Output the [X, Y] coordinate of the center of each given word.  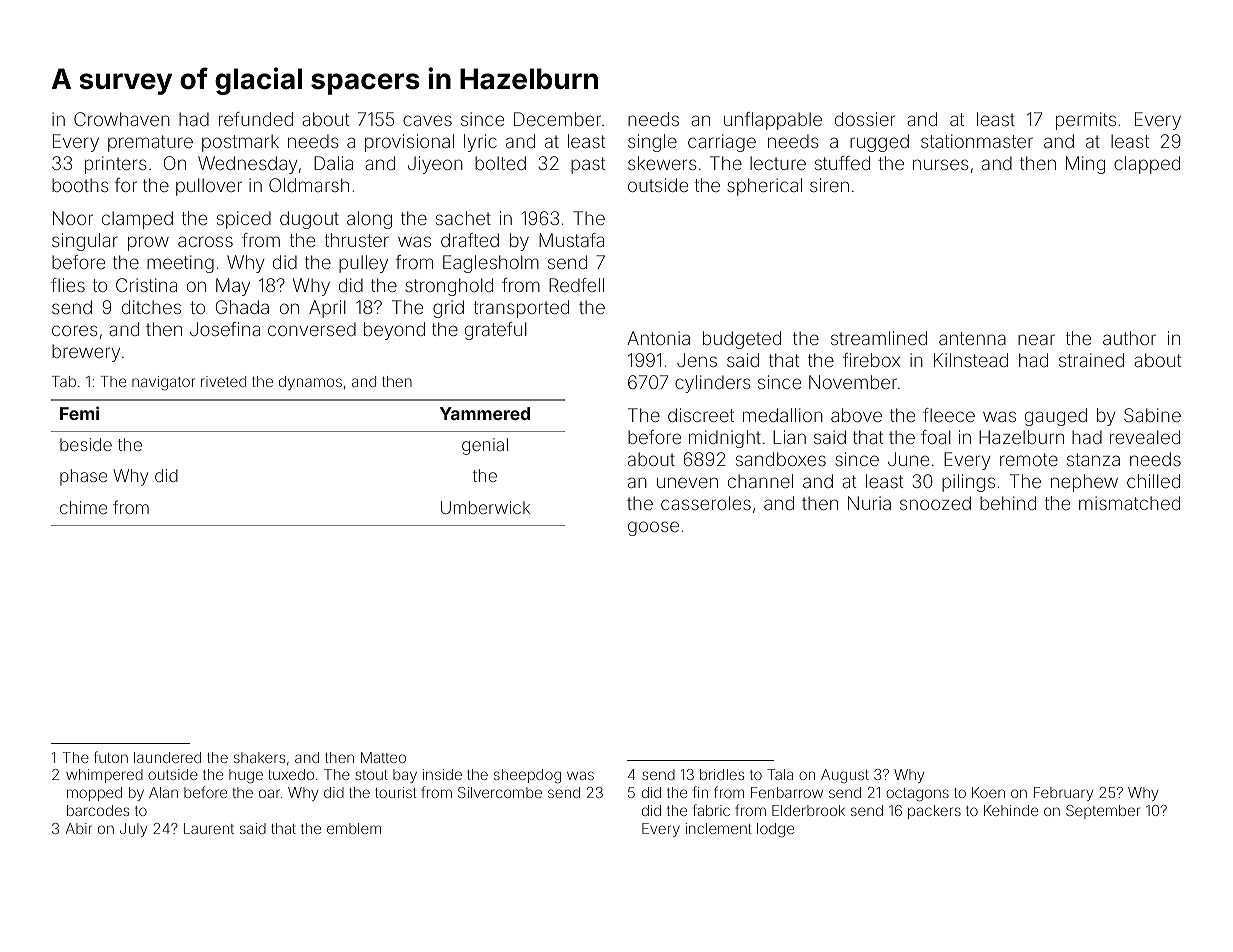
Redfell [576, 285]
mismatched [1129, 503]
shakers [259, 757]
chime [83, 507]
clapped [1147, 165]
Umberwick [485, 507]
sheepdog [527, 776]
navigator [163, 383]
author [1129, 338]
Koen [988, 792]
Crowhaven [122, 119]
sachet [463, 218]
